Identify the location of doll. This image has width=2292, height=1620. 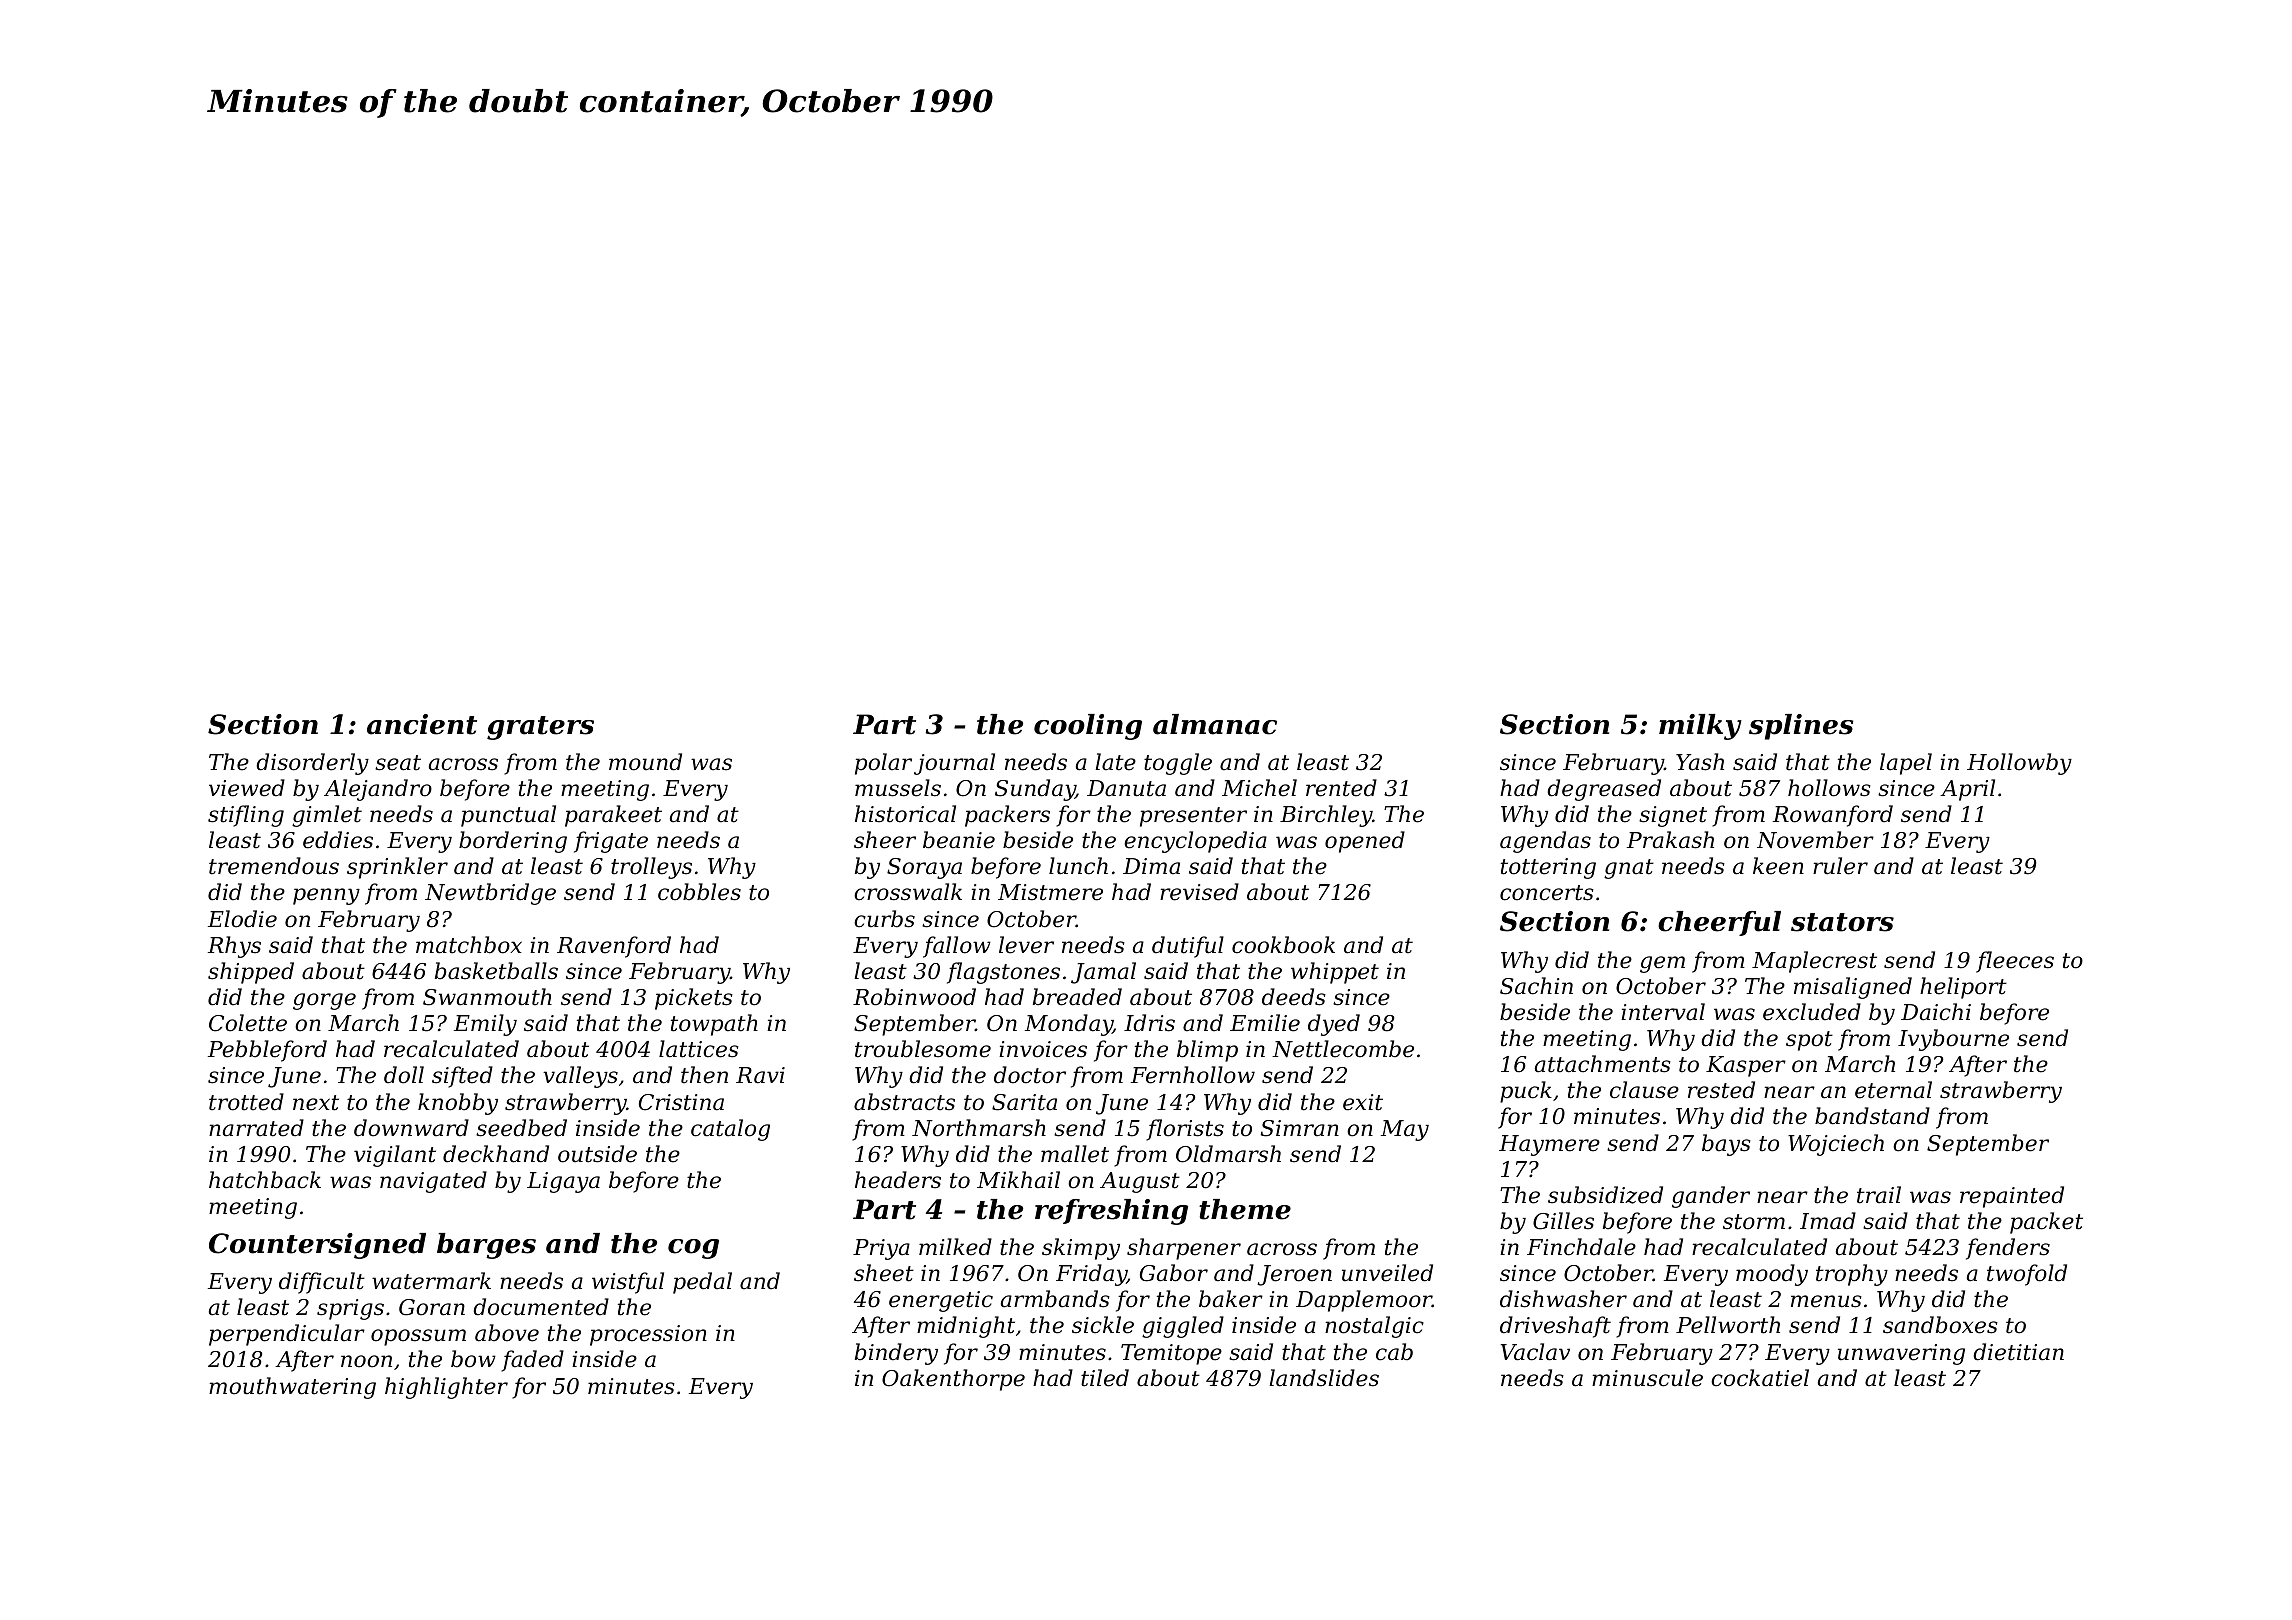
(404, 1075).
